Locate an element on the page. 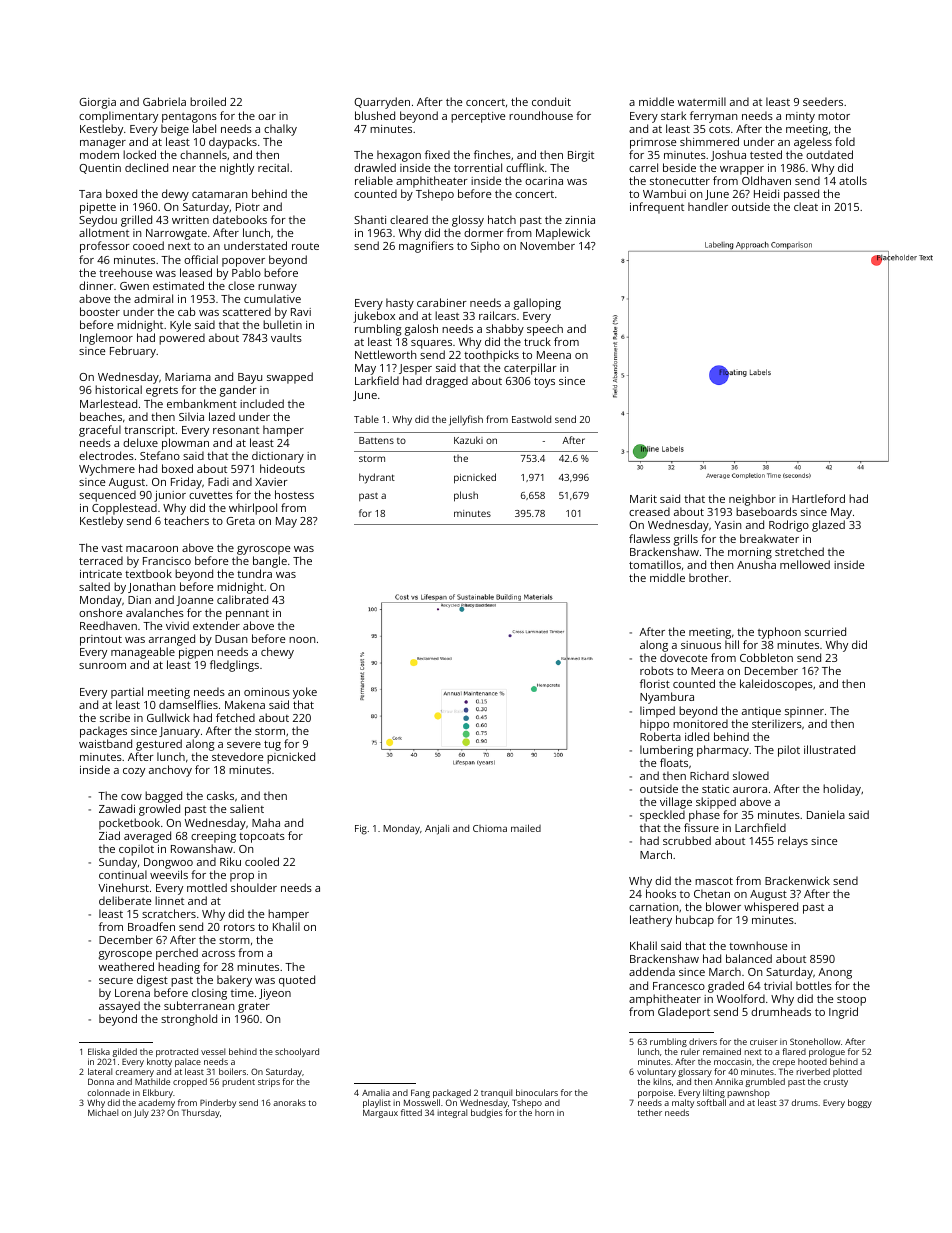 This document has width=952, height=1233. rotors is located at coordinates (239, 927).
